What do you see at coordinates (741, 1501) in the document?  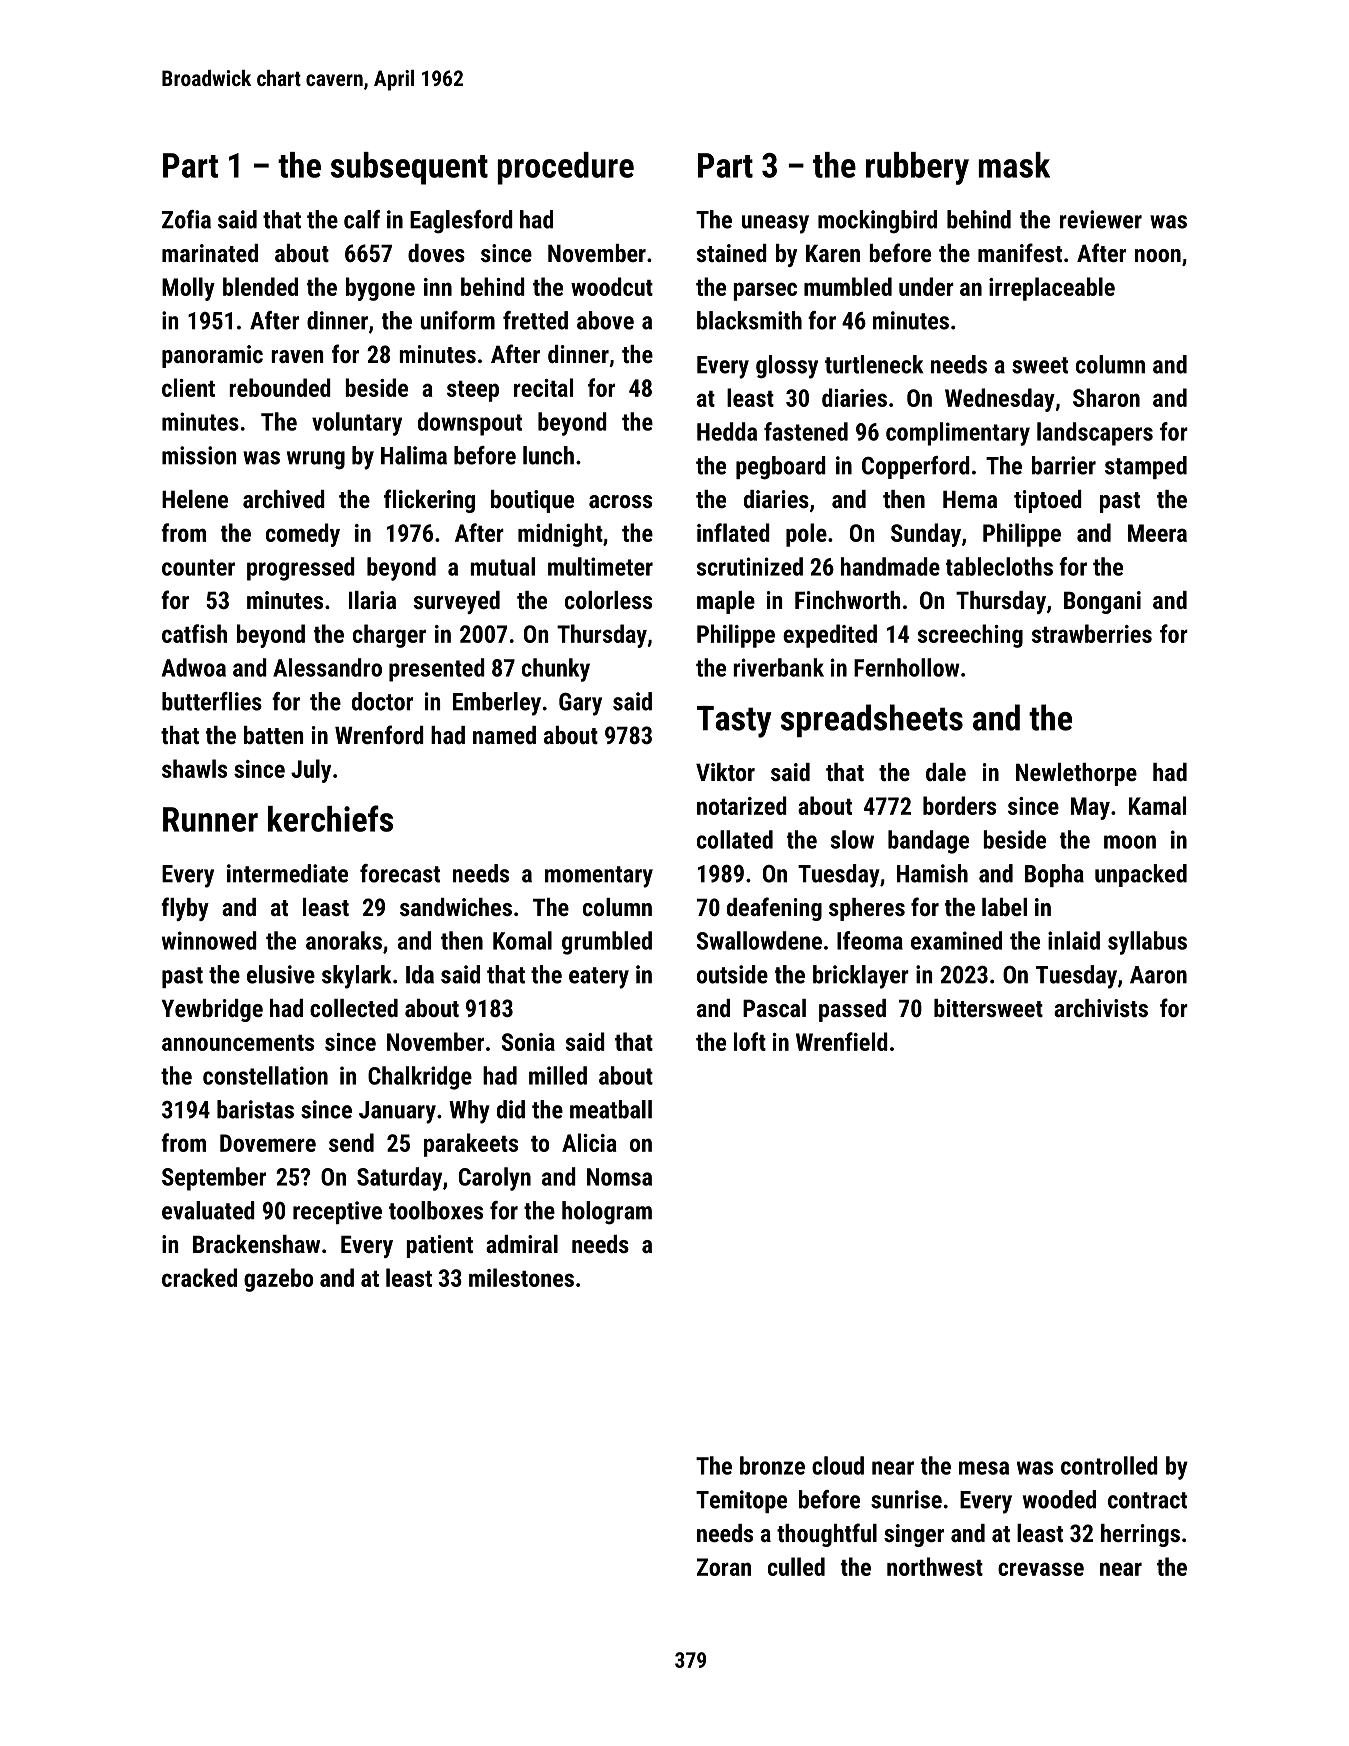 I see `Temitope` at bounding box center [741, 1501].
